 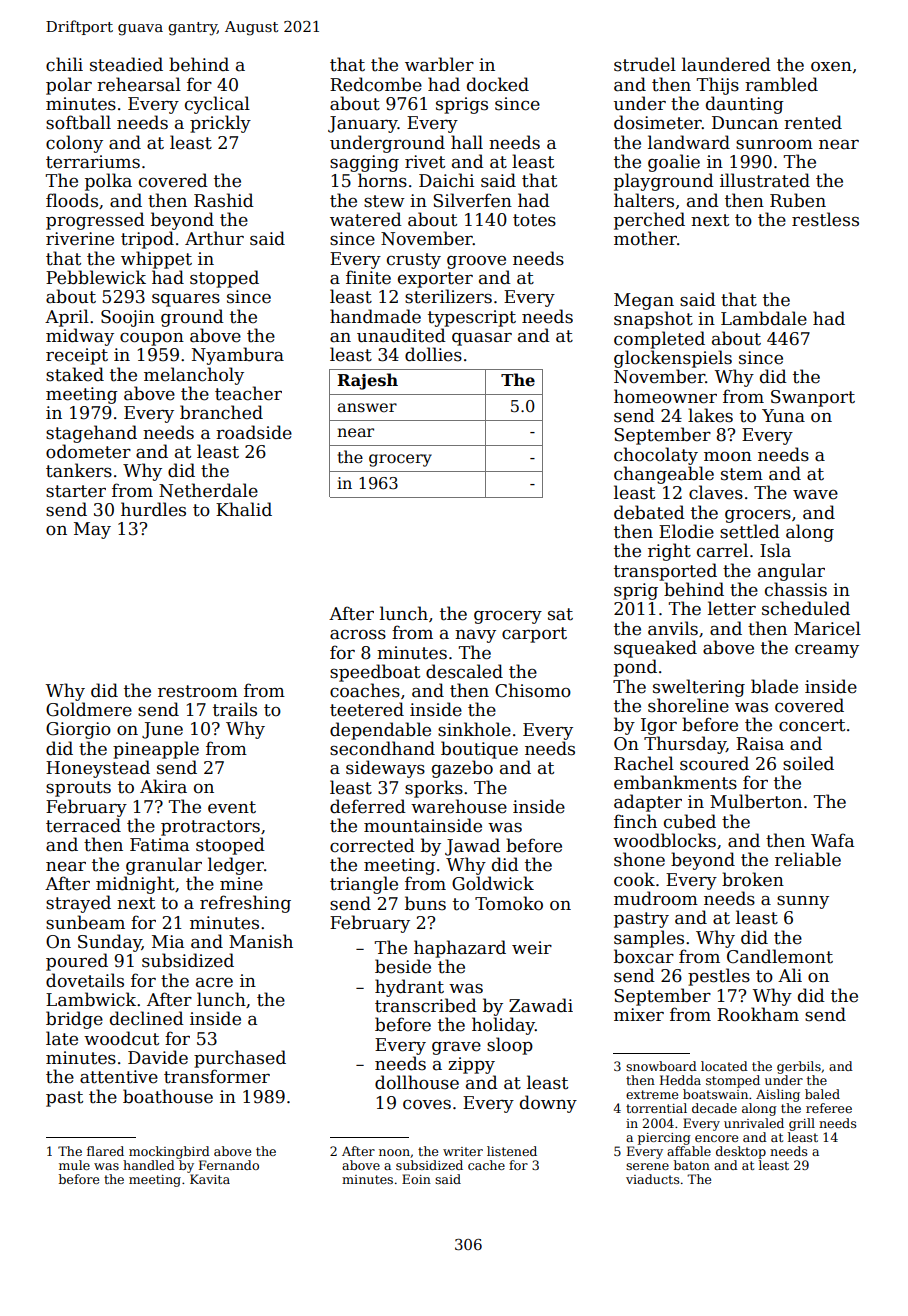 I want to click on strudel, so click(x=645, y=64).
